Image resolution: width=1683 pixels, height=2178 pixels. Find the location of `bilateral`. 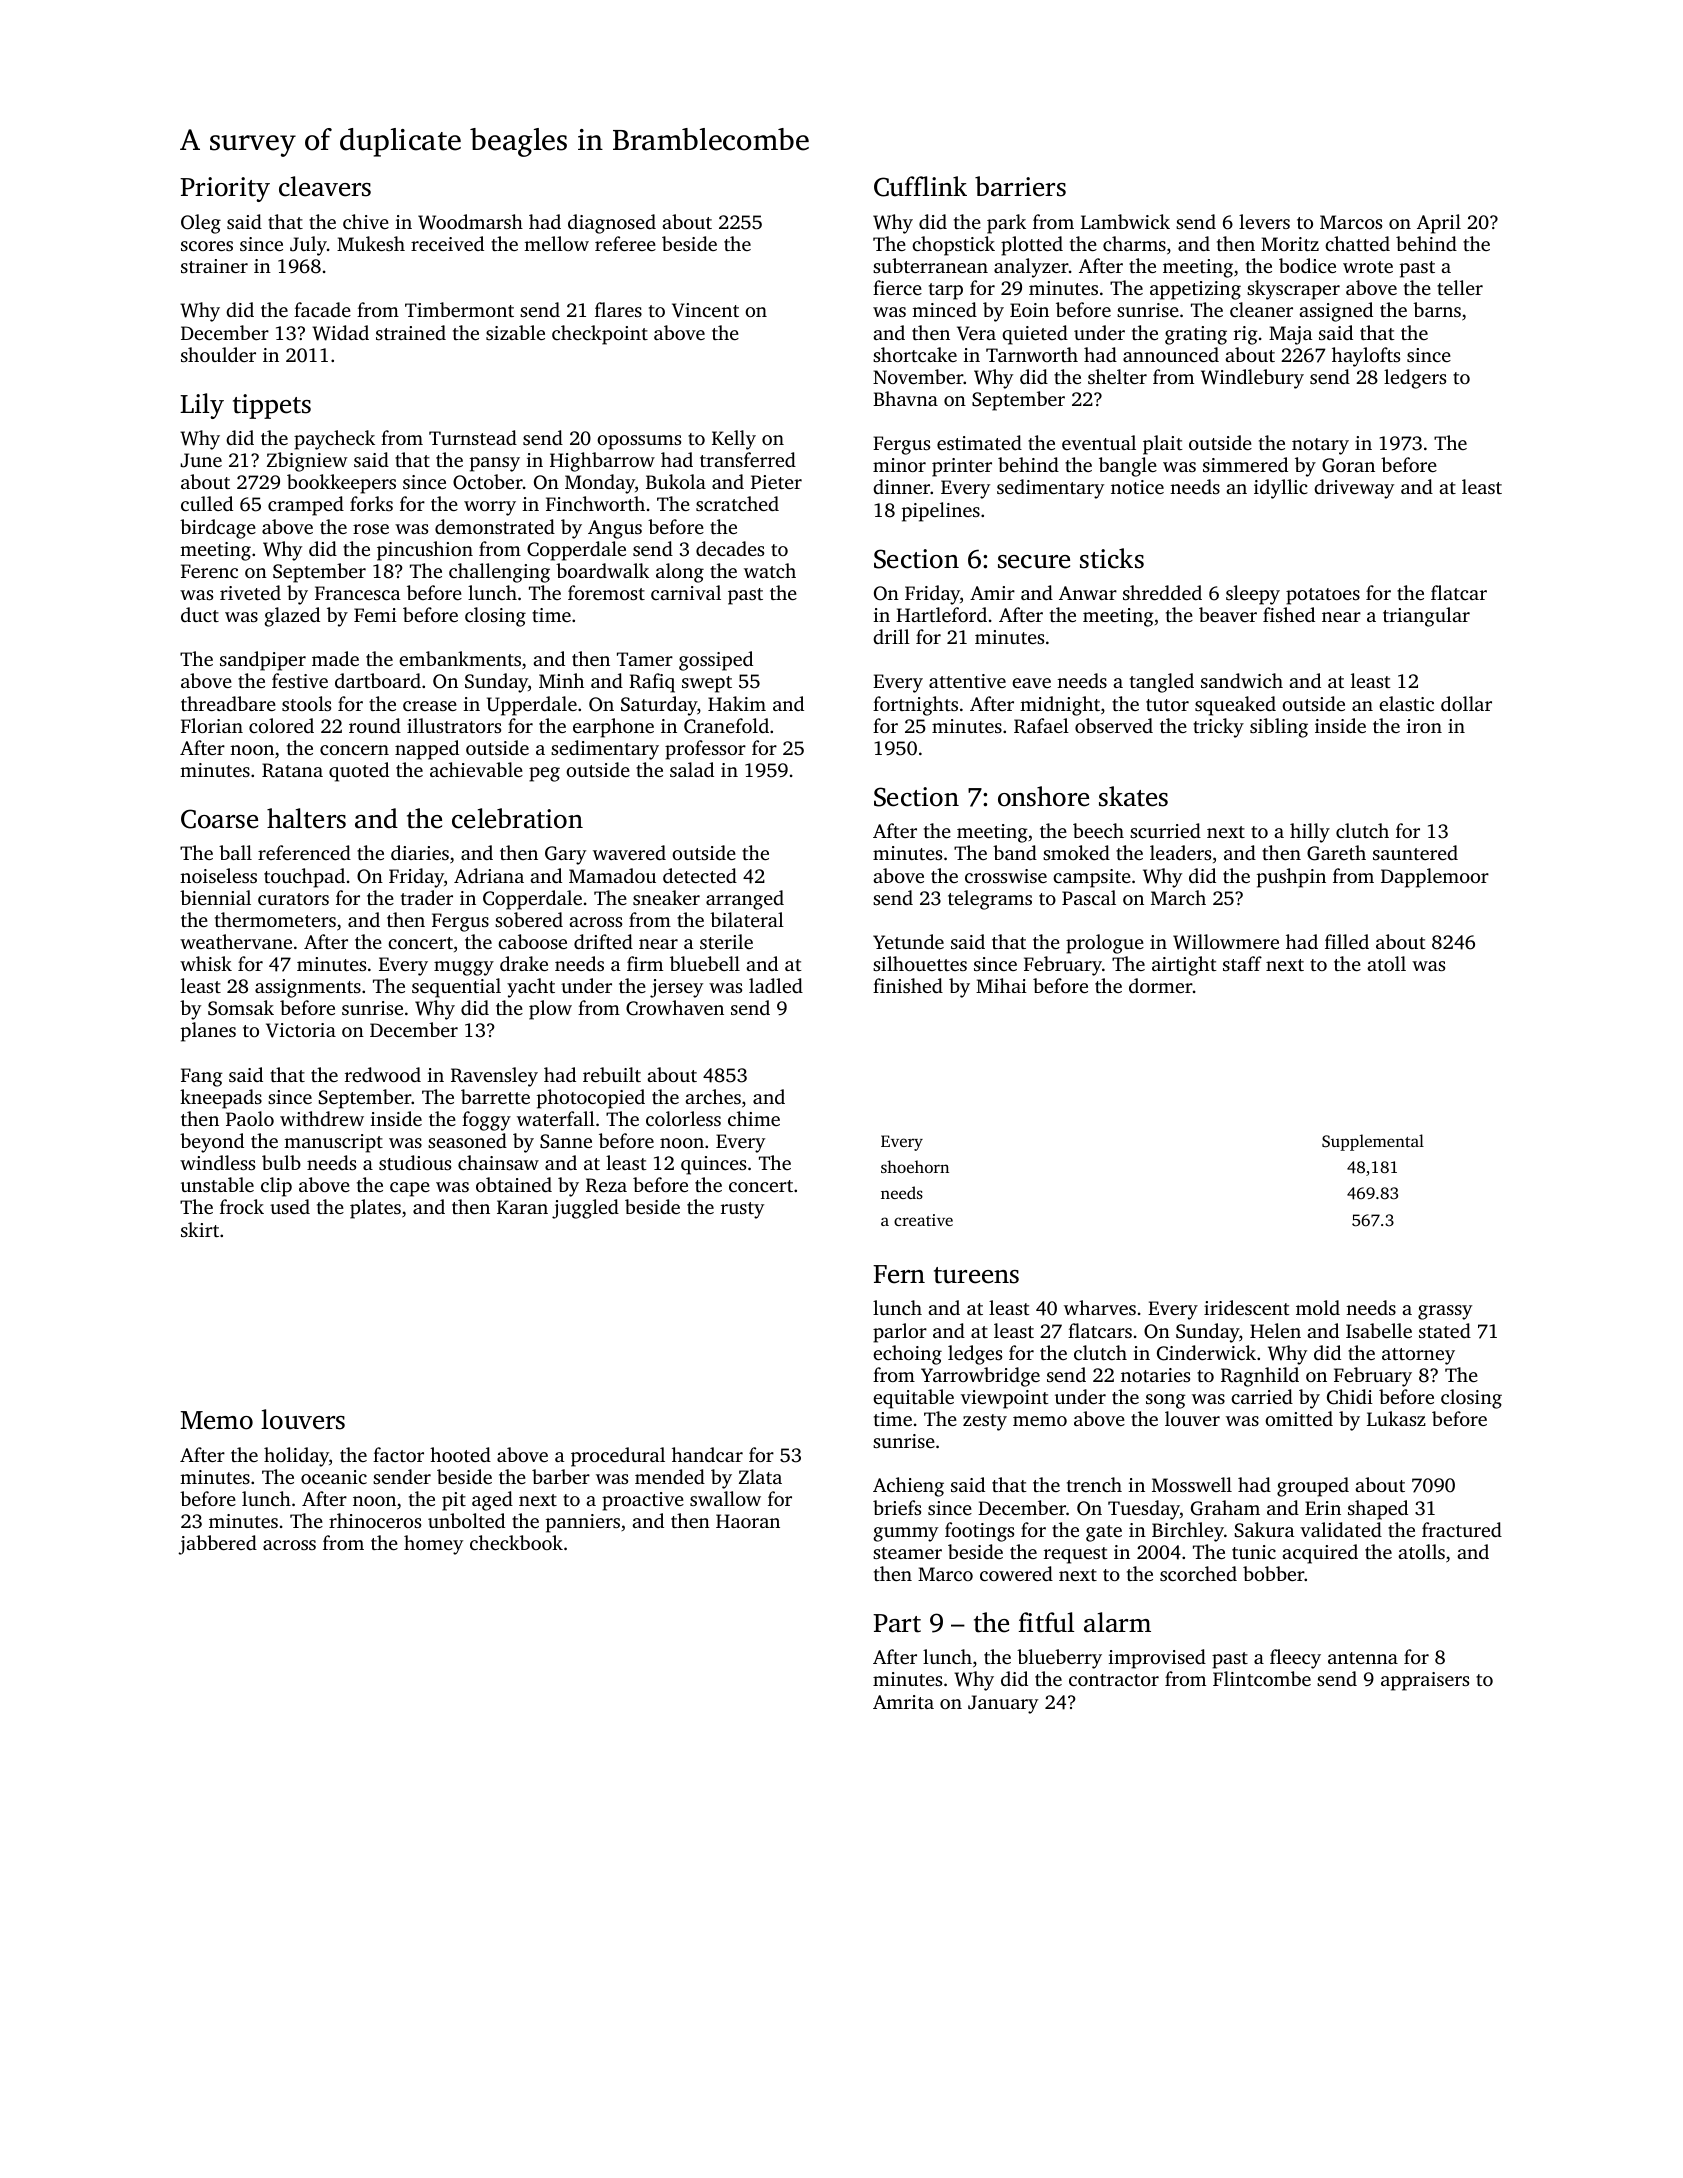

bilateral is located at coordinates (747, 919).
